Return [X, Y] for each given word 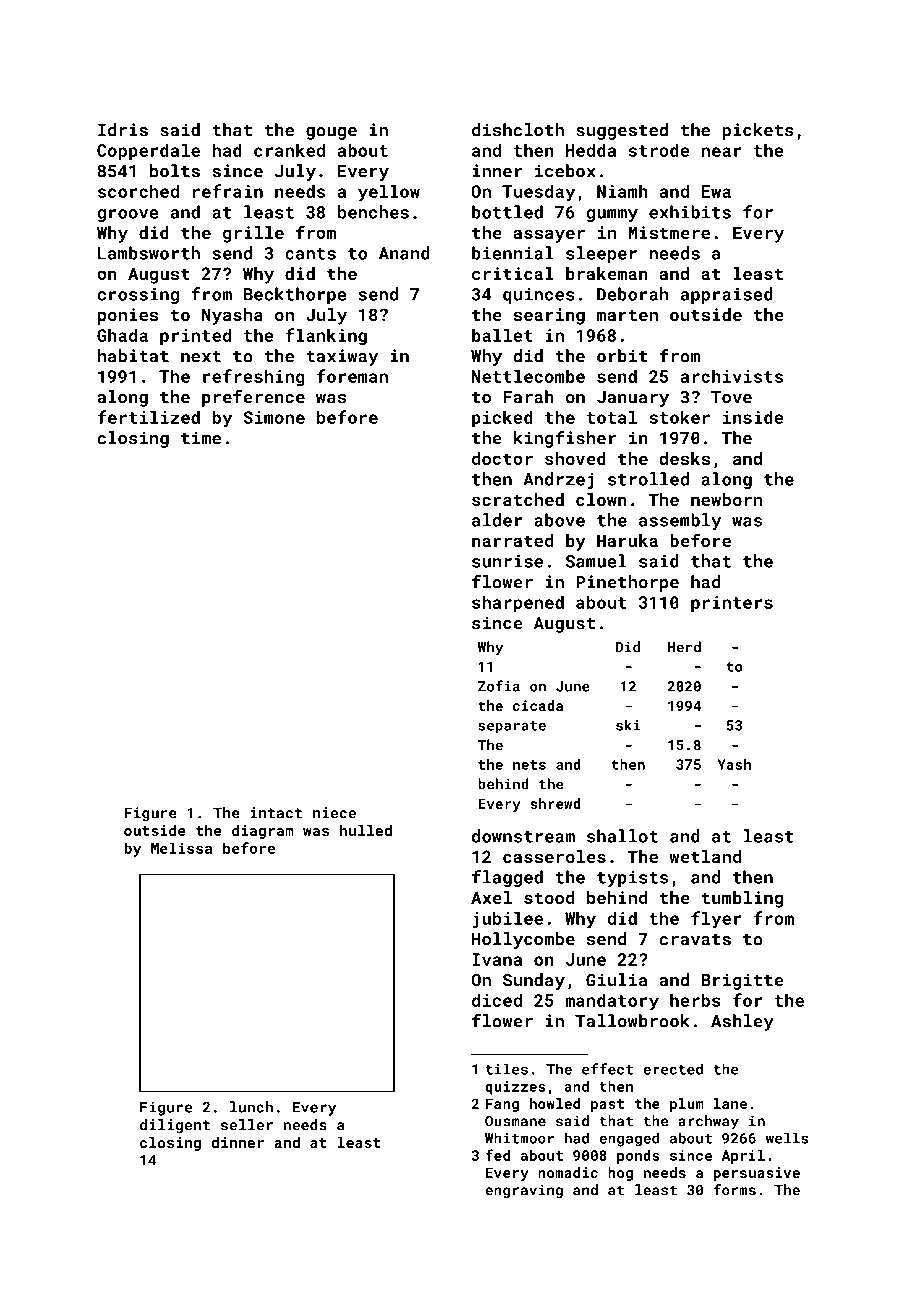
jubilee [508, 920]
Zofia [499, 686]
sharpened [518, 604]
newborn [726, 499]
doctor [502, 458]
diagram [263, 832]
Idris [123, 130]
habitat [133, 356]
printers [732, 604]
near [721, 152]
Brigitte [742, 981]
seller [247, 1125]
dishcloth [518, 130]
